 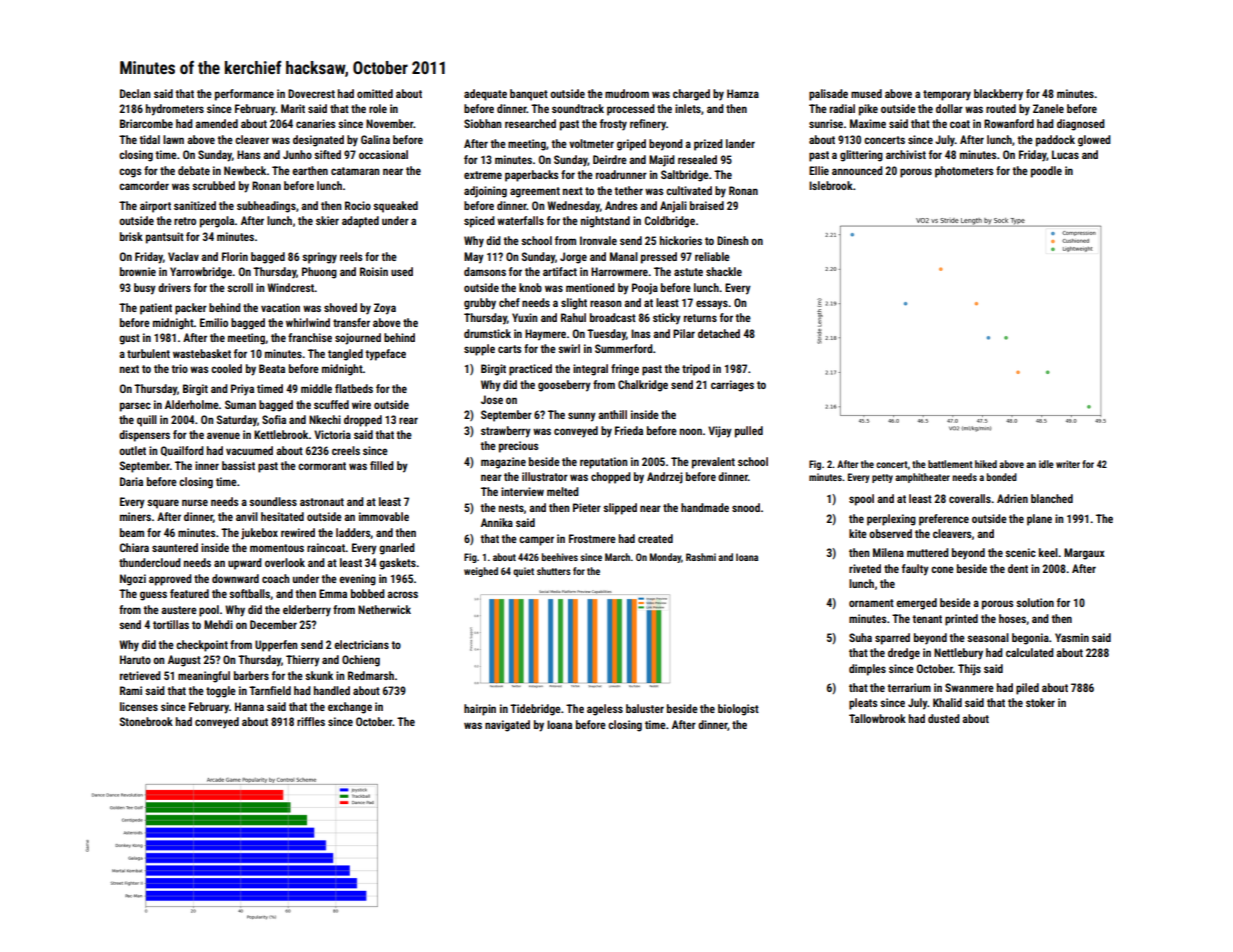 I want to click on fringe, so click(x=625, y=370).
